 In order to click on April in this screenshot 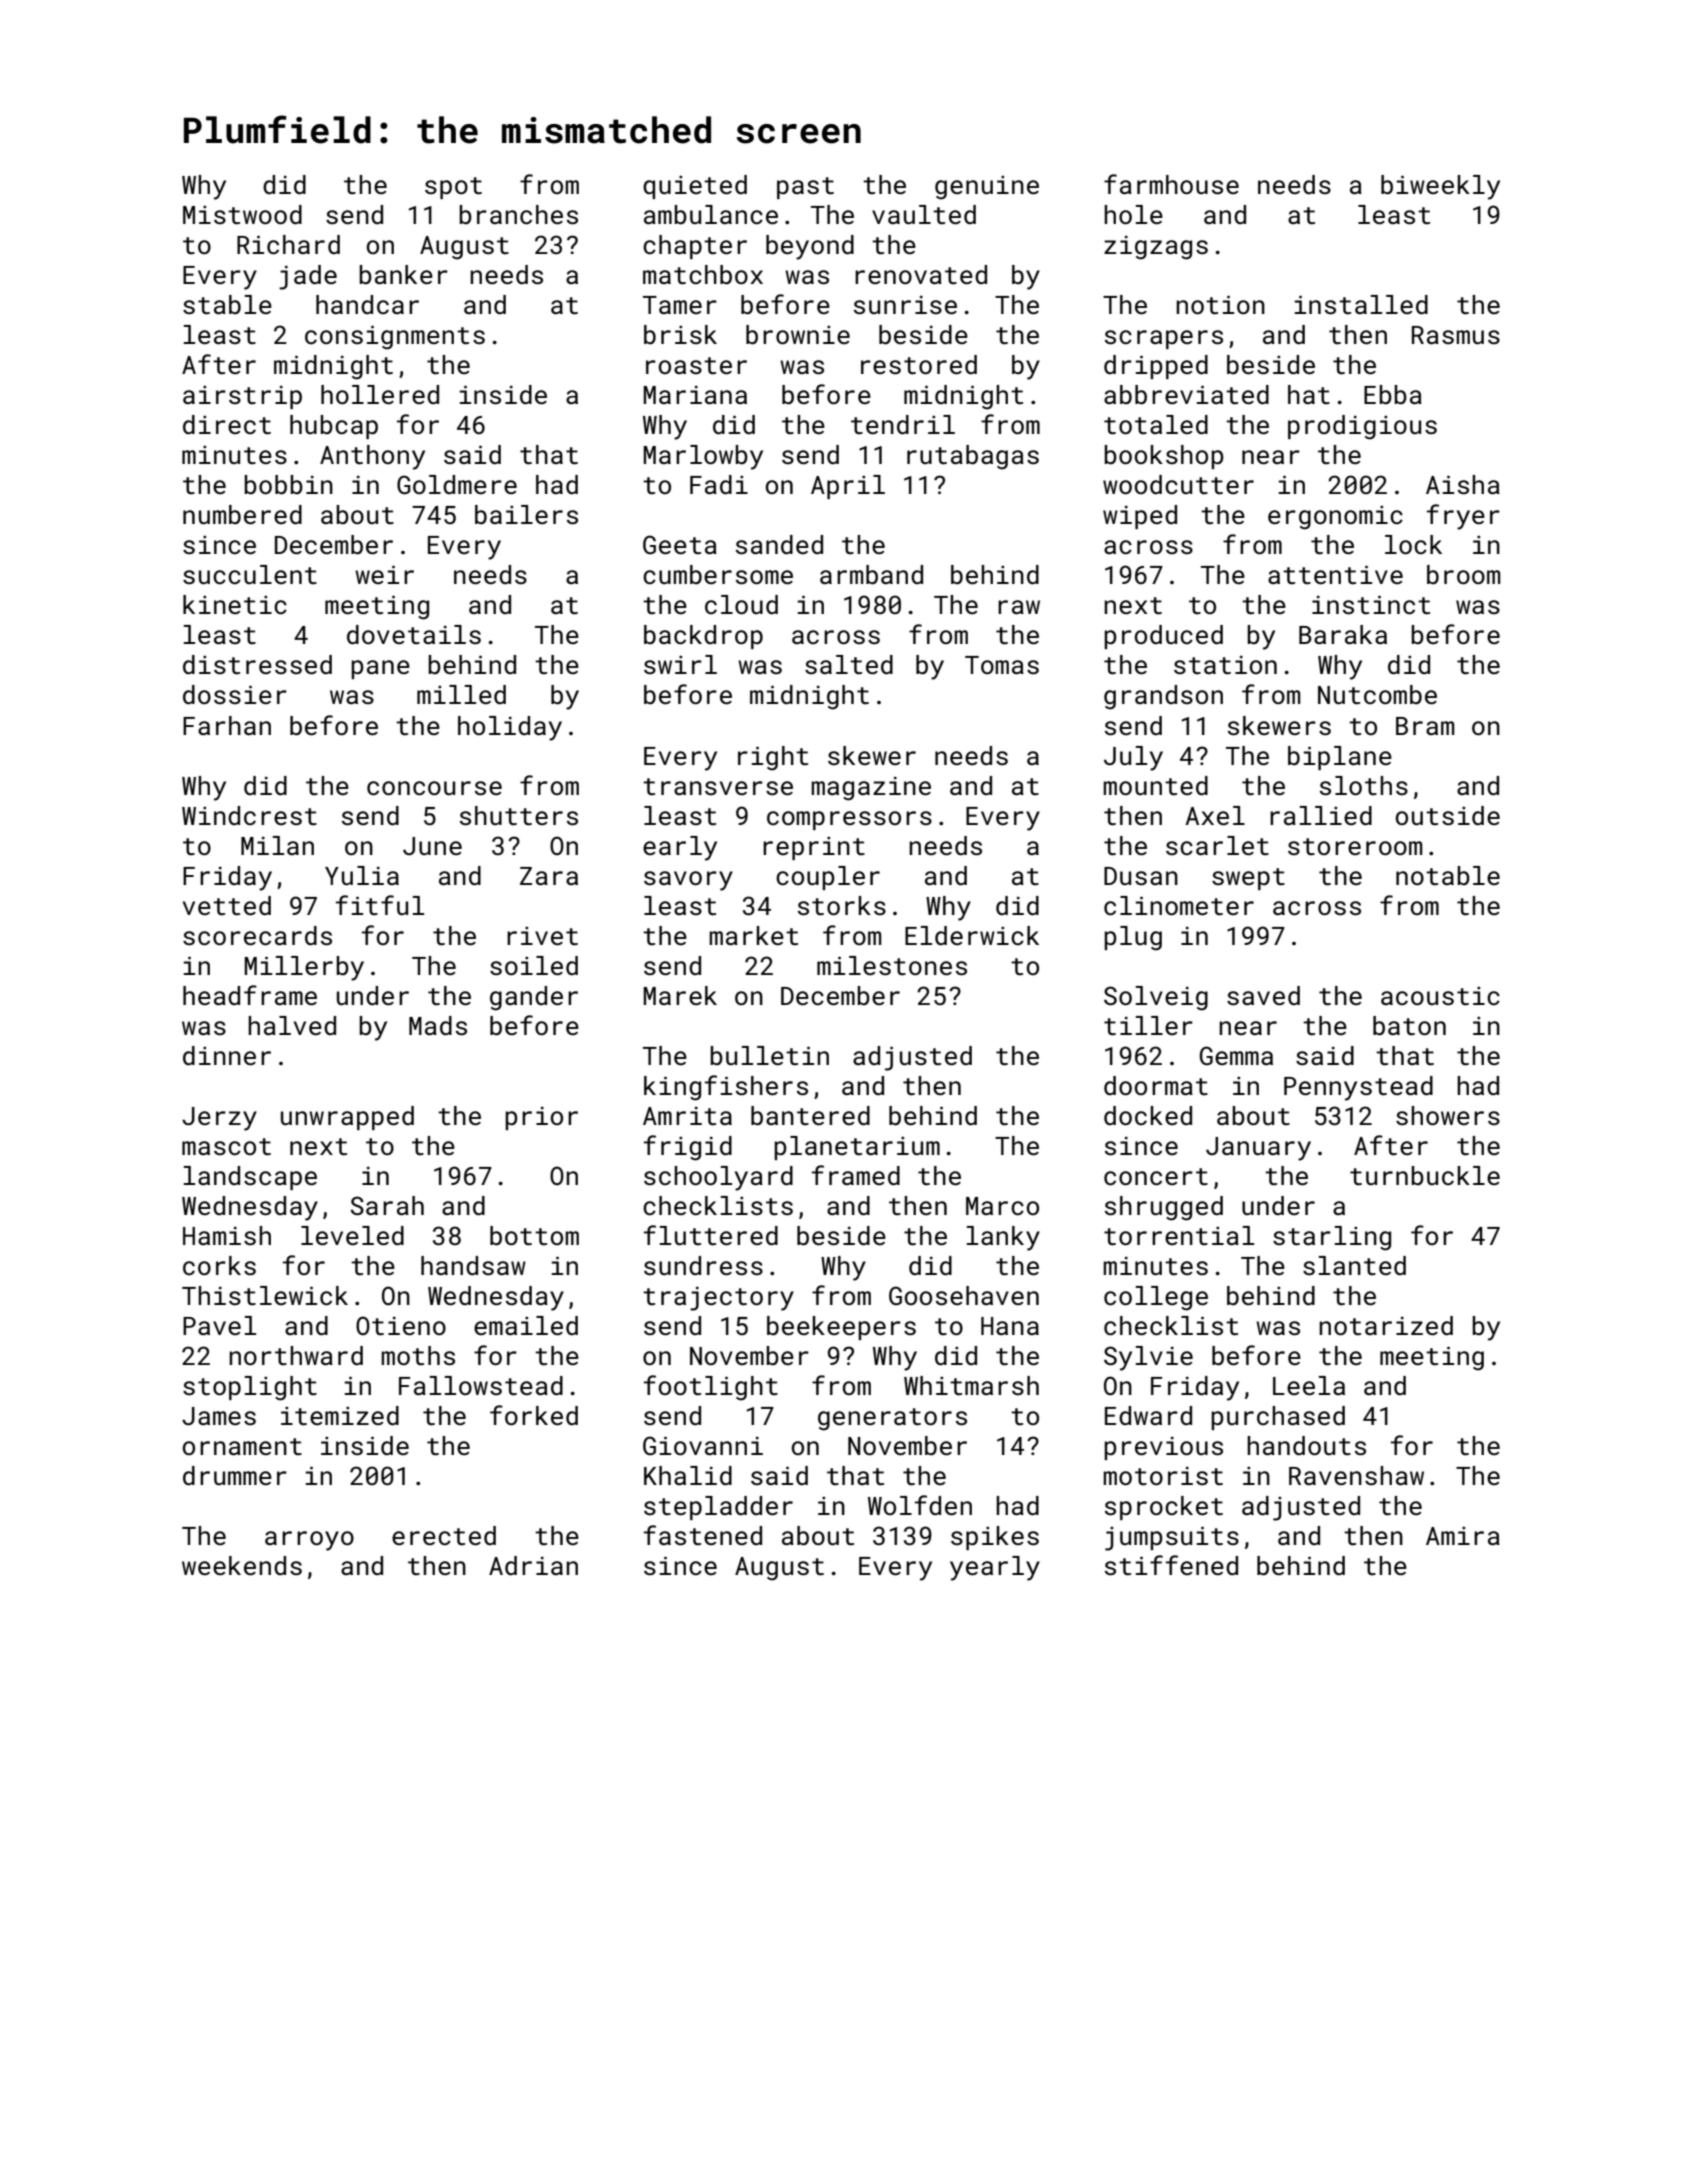, I will do `click(848, 487)`.
